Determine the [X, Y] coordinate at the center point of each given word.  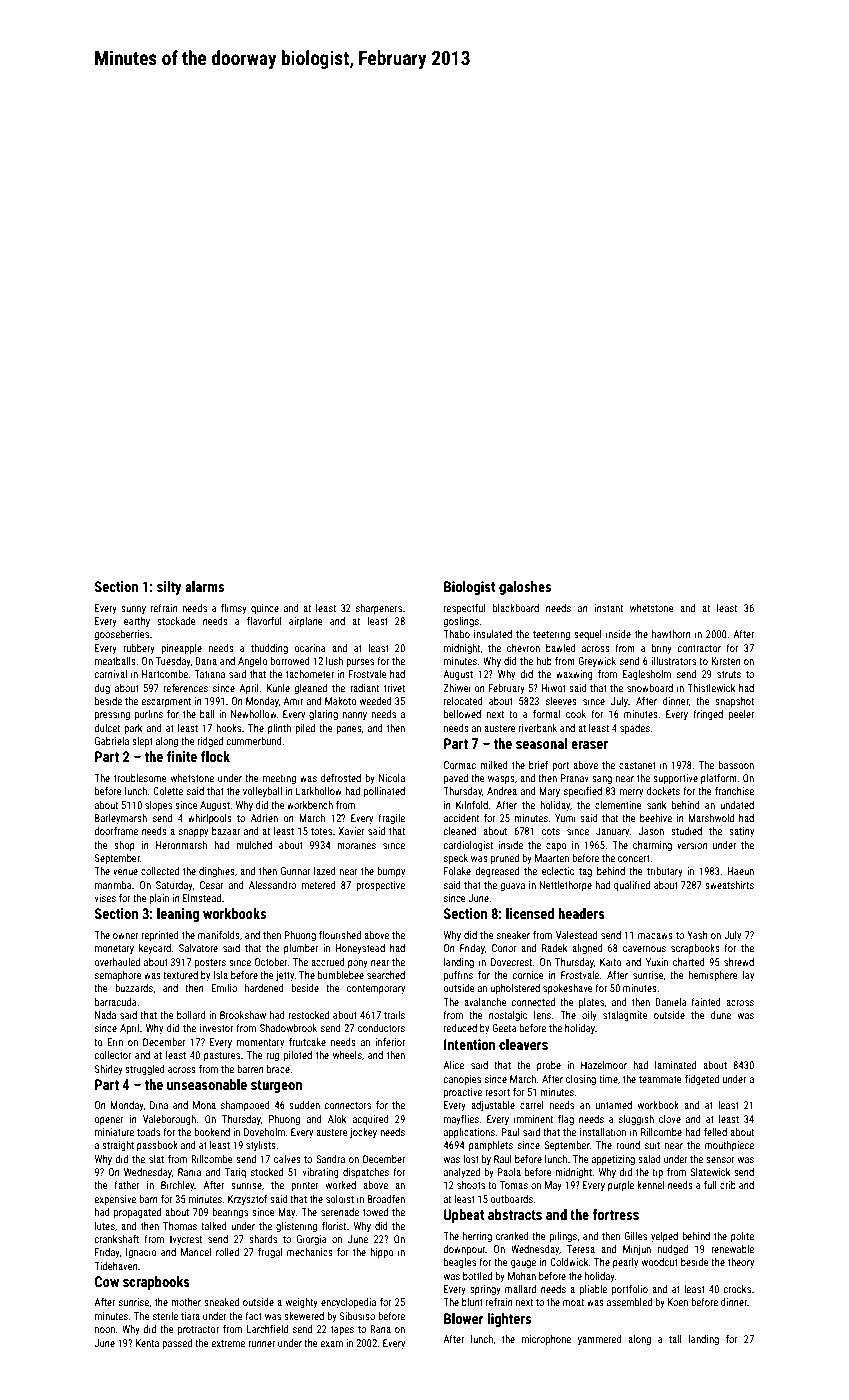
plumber [301, 949]
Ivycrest [186, 1240]
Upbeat [464, 1216]
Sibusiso [357, 1316]
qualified [632, 886]
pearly [625, 1263]
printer [305, 1186]
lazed [325, 871]
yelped [664, 1237]
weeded [375, 701]
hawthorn [671, 634]
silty [169, 588]
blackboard [516, 608]
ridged [210, 742]
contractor [699, 648]
